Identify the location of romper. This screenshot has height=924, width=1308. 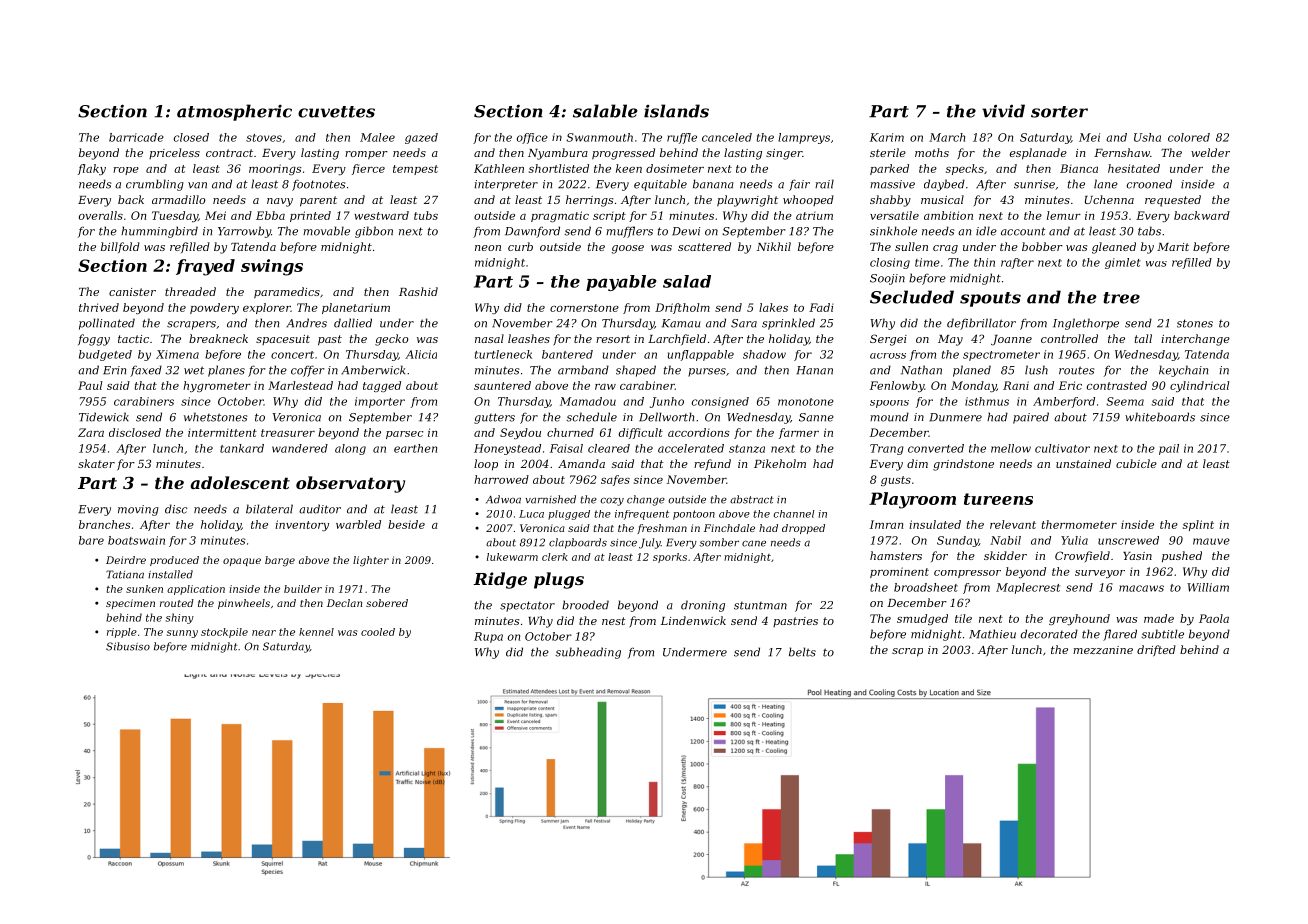
(366, 155).
